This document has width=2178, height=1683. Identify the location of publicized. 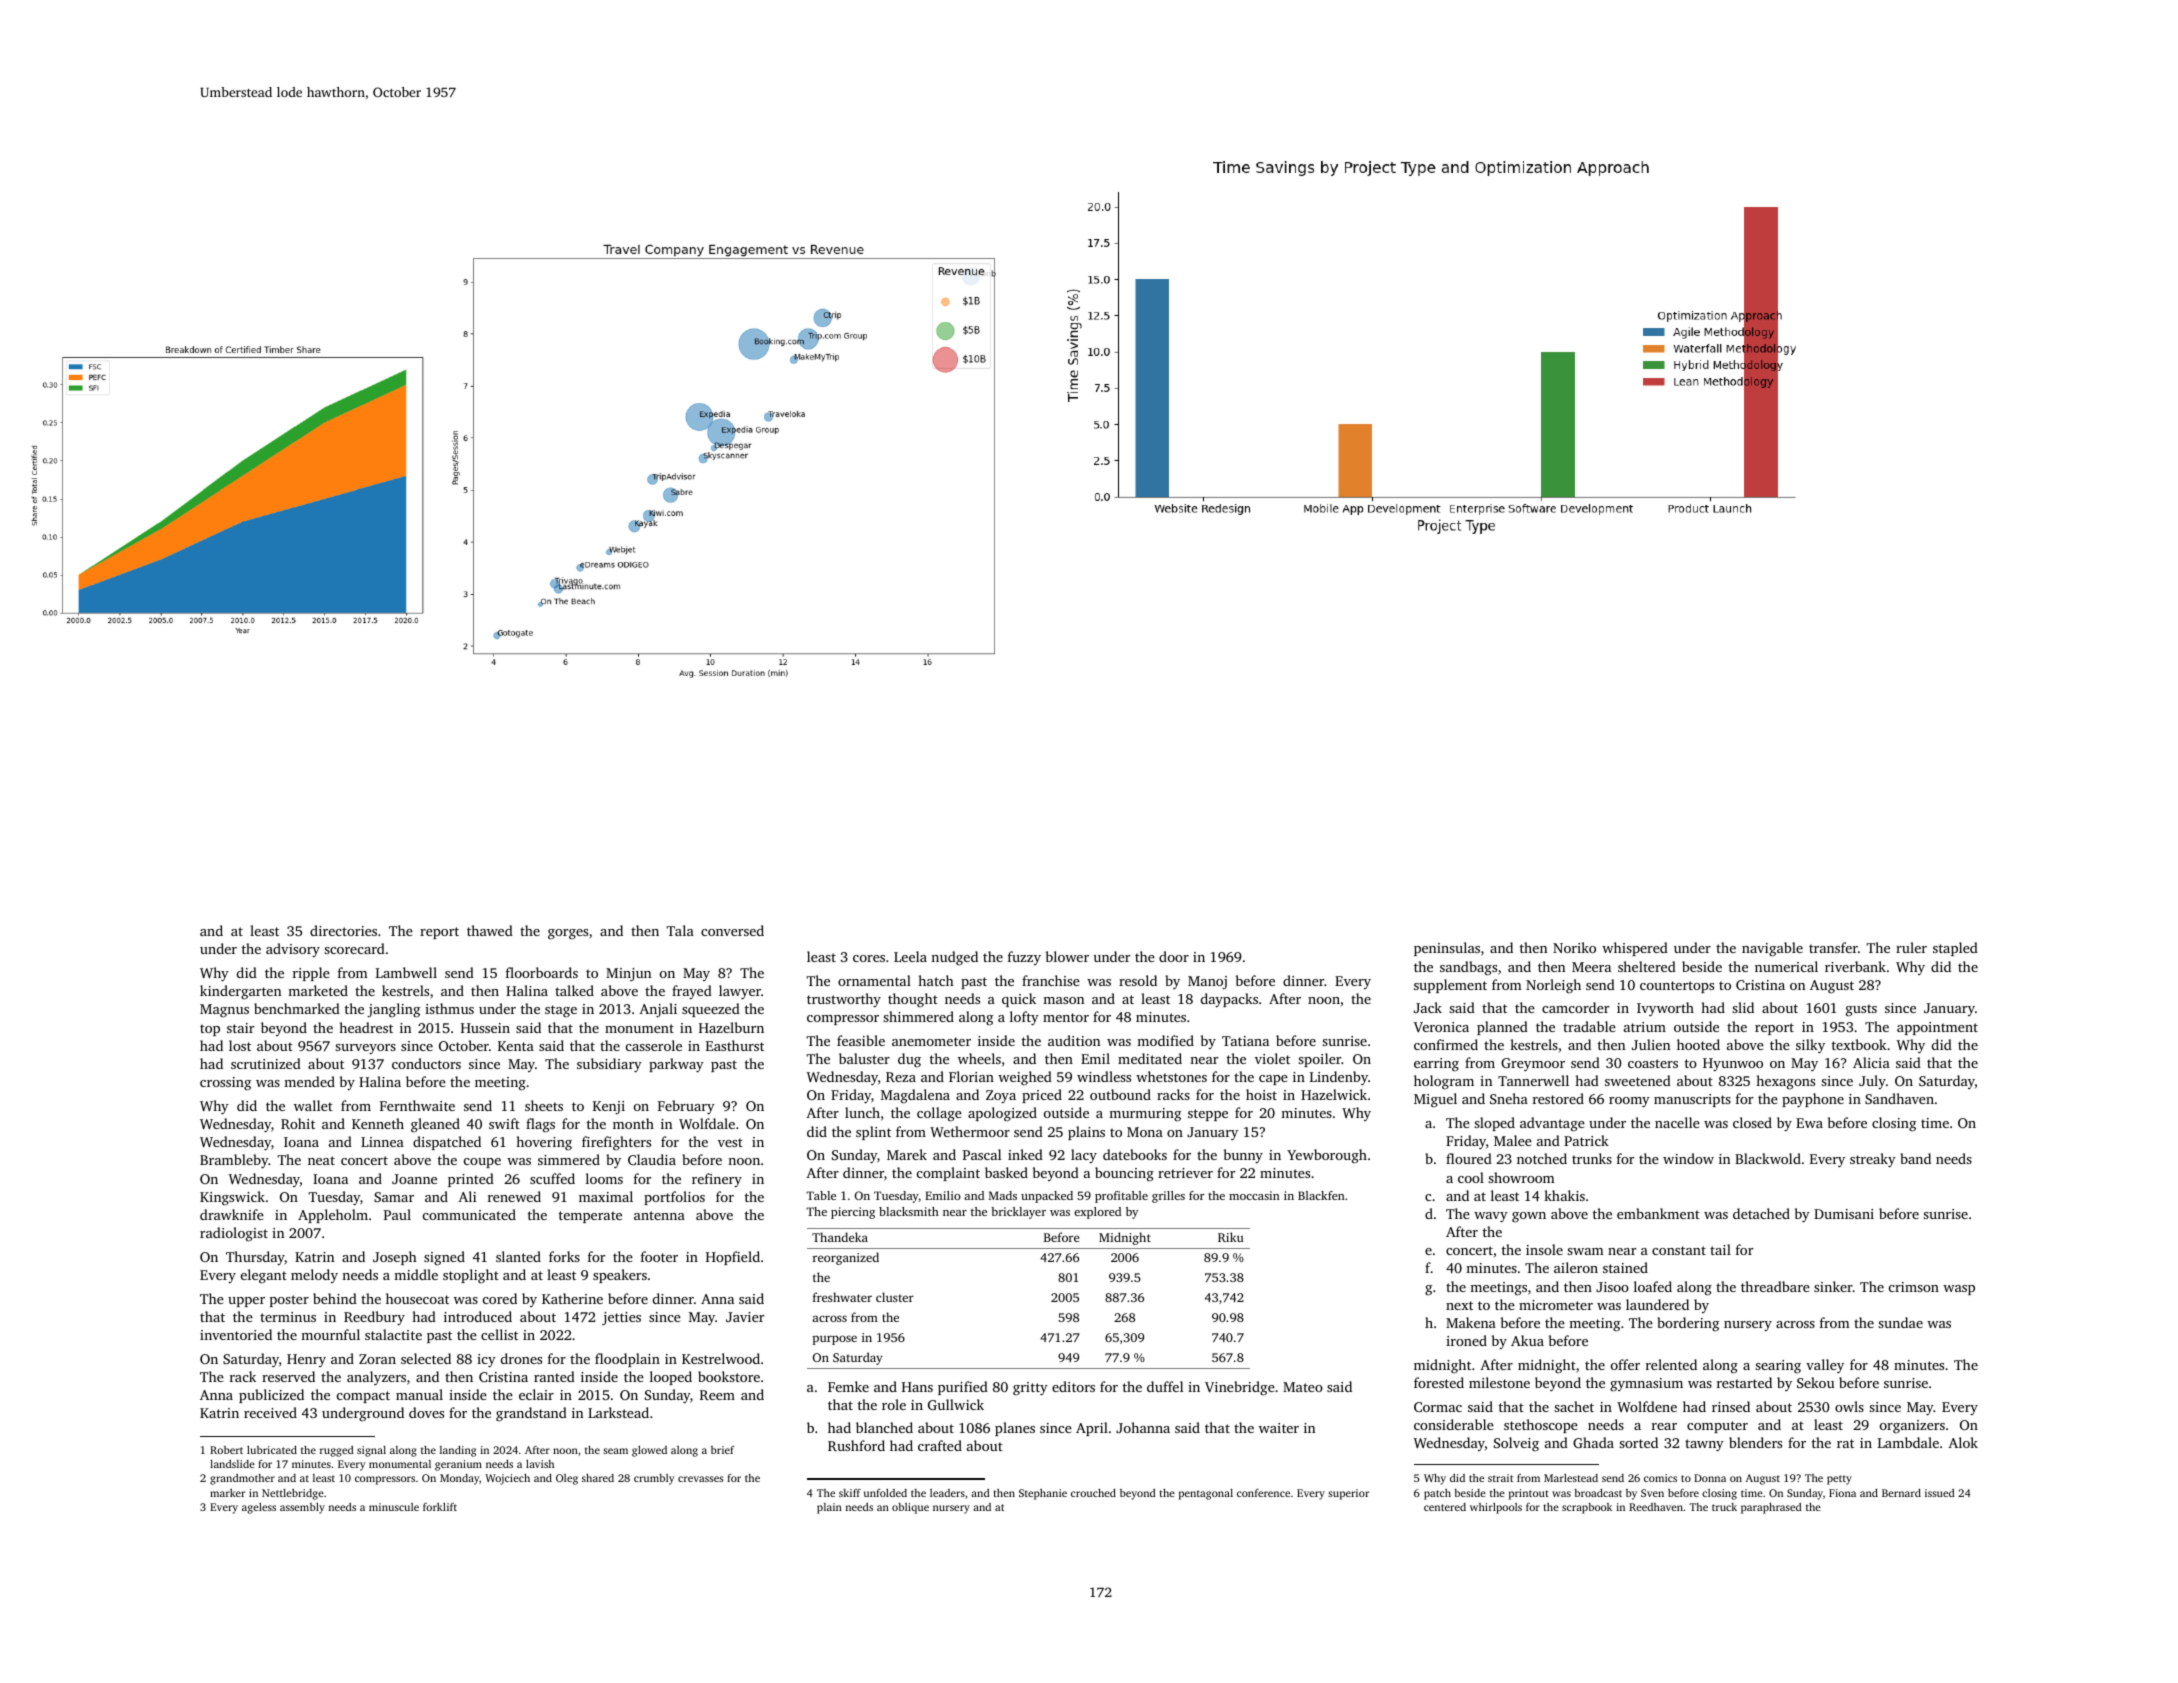
(271, 1396).
